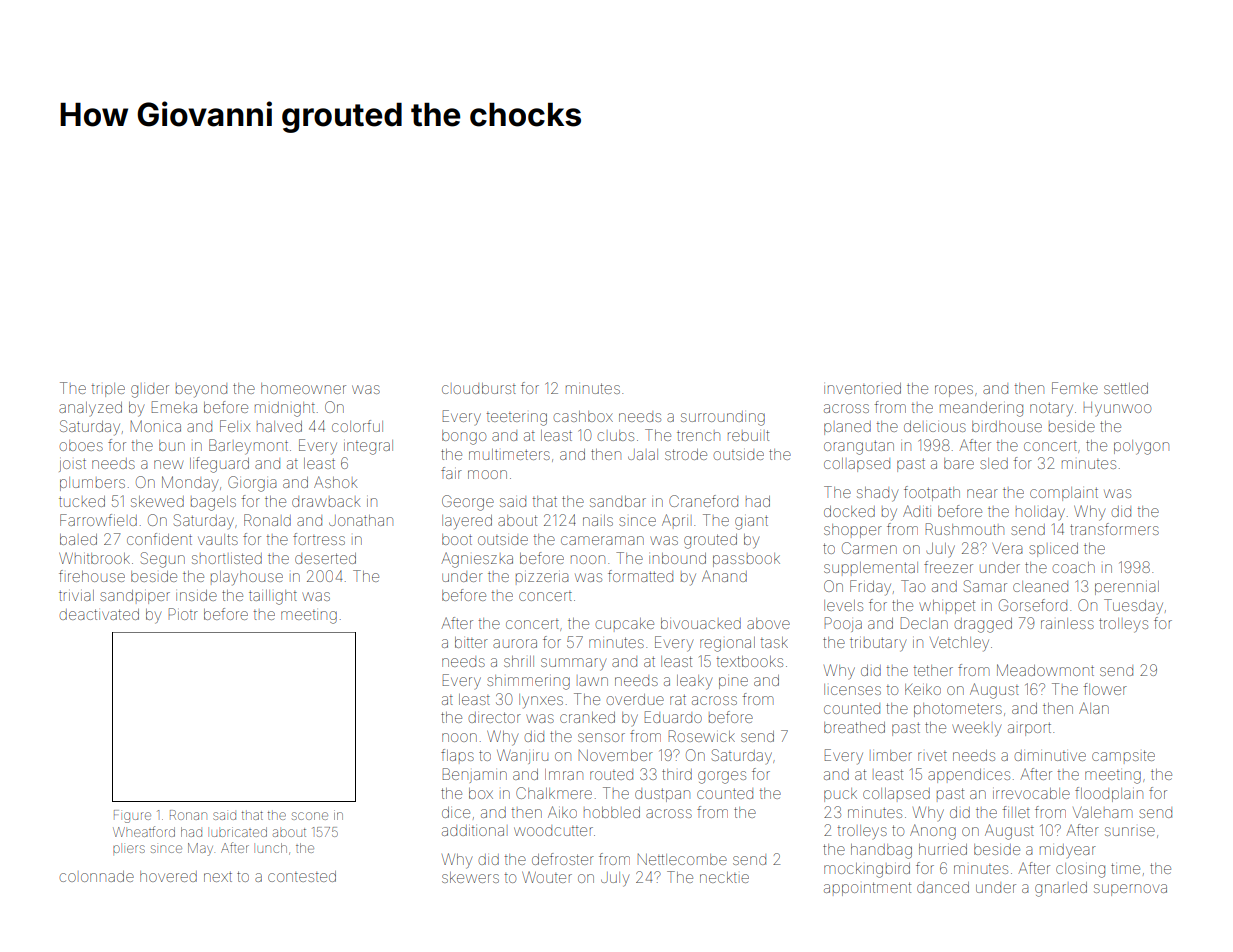 This screenshot has height=952, width=1233. Describe the element at coordinates (682, 859) in the screenshot. I see `Nettlecombe` at that location.
